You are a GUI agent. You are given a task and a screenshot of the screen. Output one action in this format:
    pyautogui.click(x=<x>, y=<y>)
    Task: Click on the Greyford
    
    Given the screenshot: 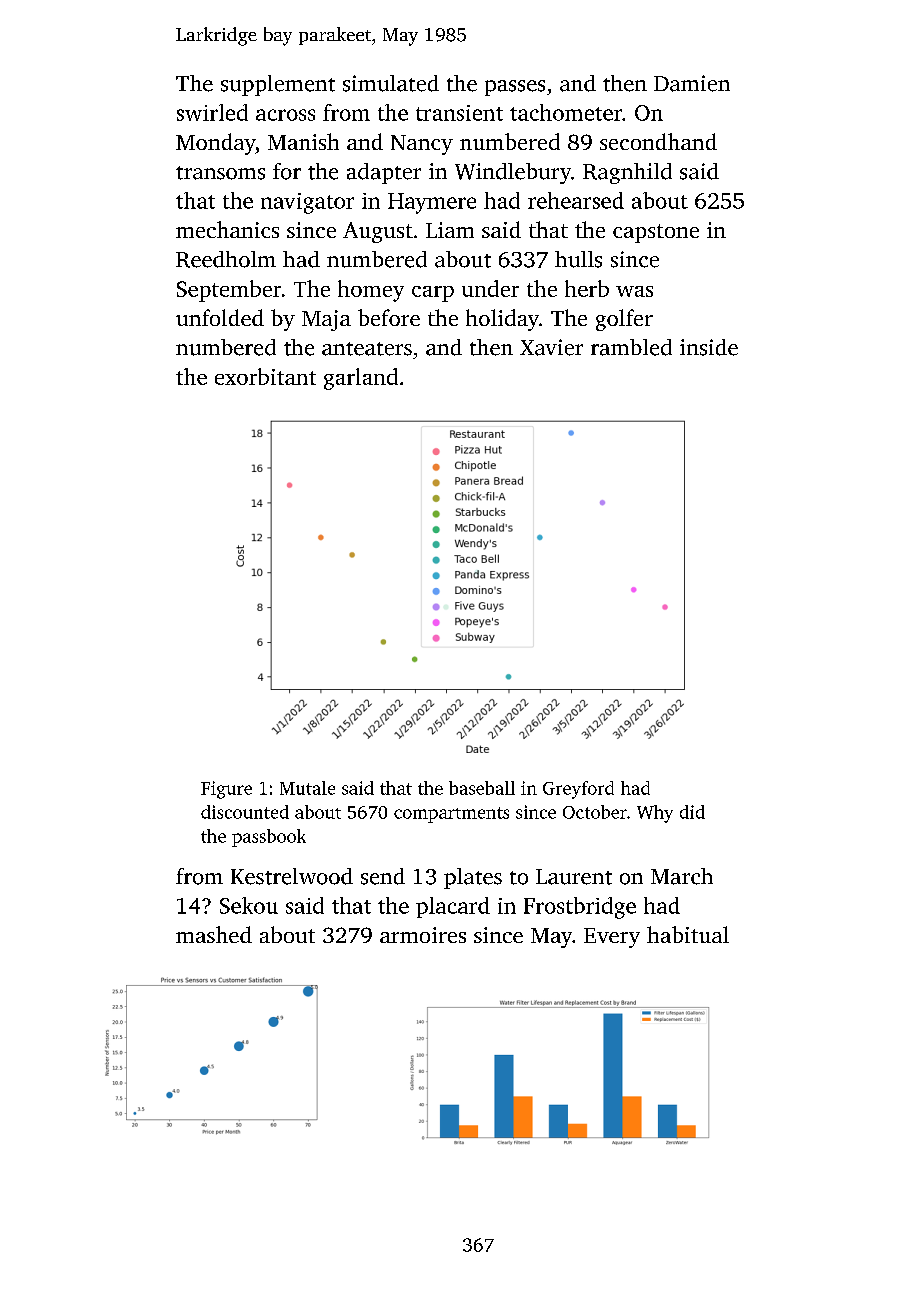 What is the action you would take?
    pyautogui.click(x=578, y=790)
